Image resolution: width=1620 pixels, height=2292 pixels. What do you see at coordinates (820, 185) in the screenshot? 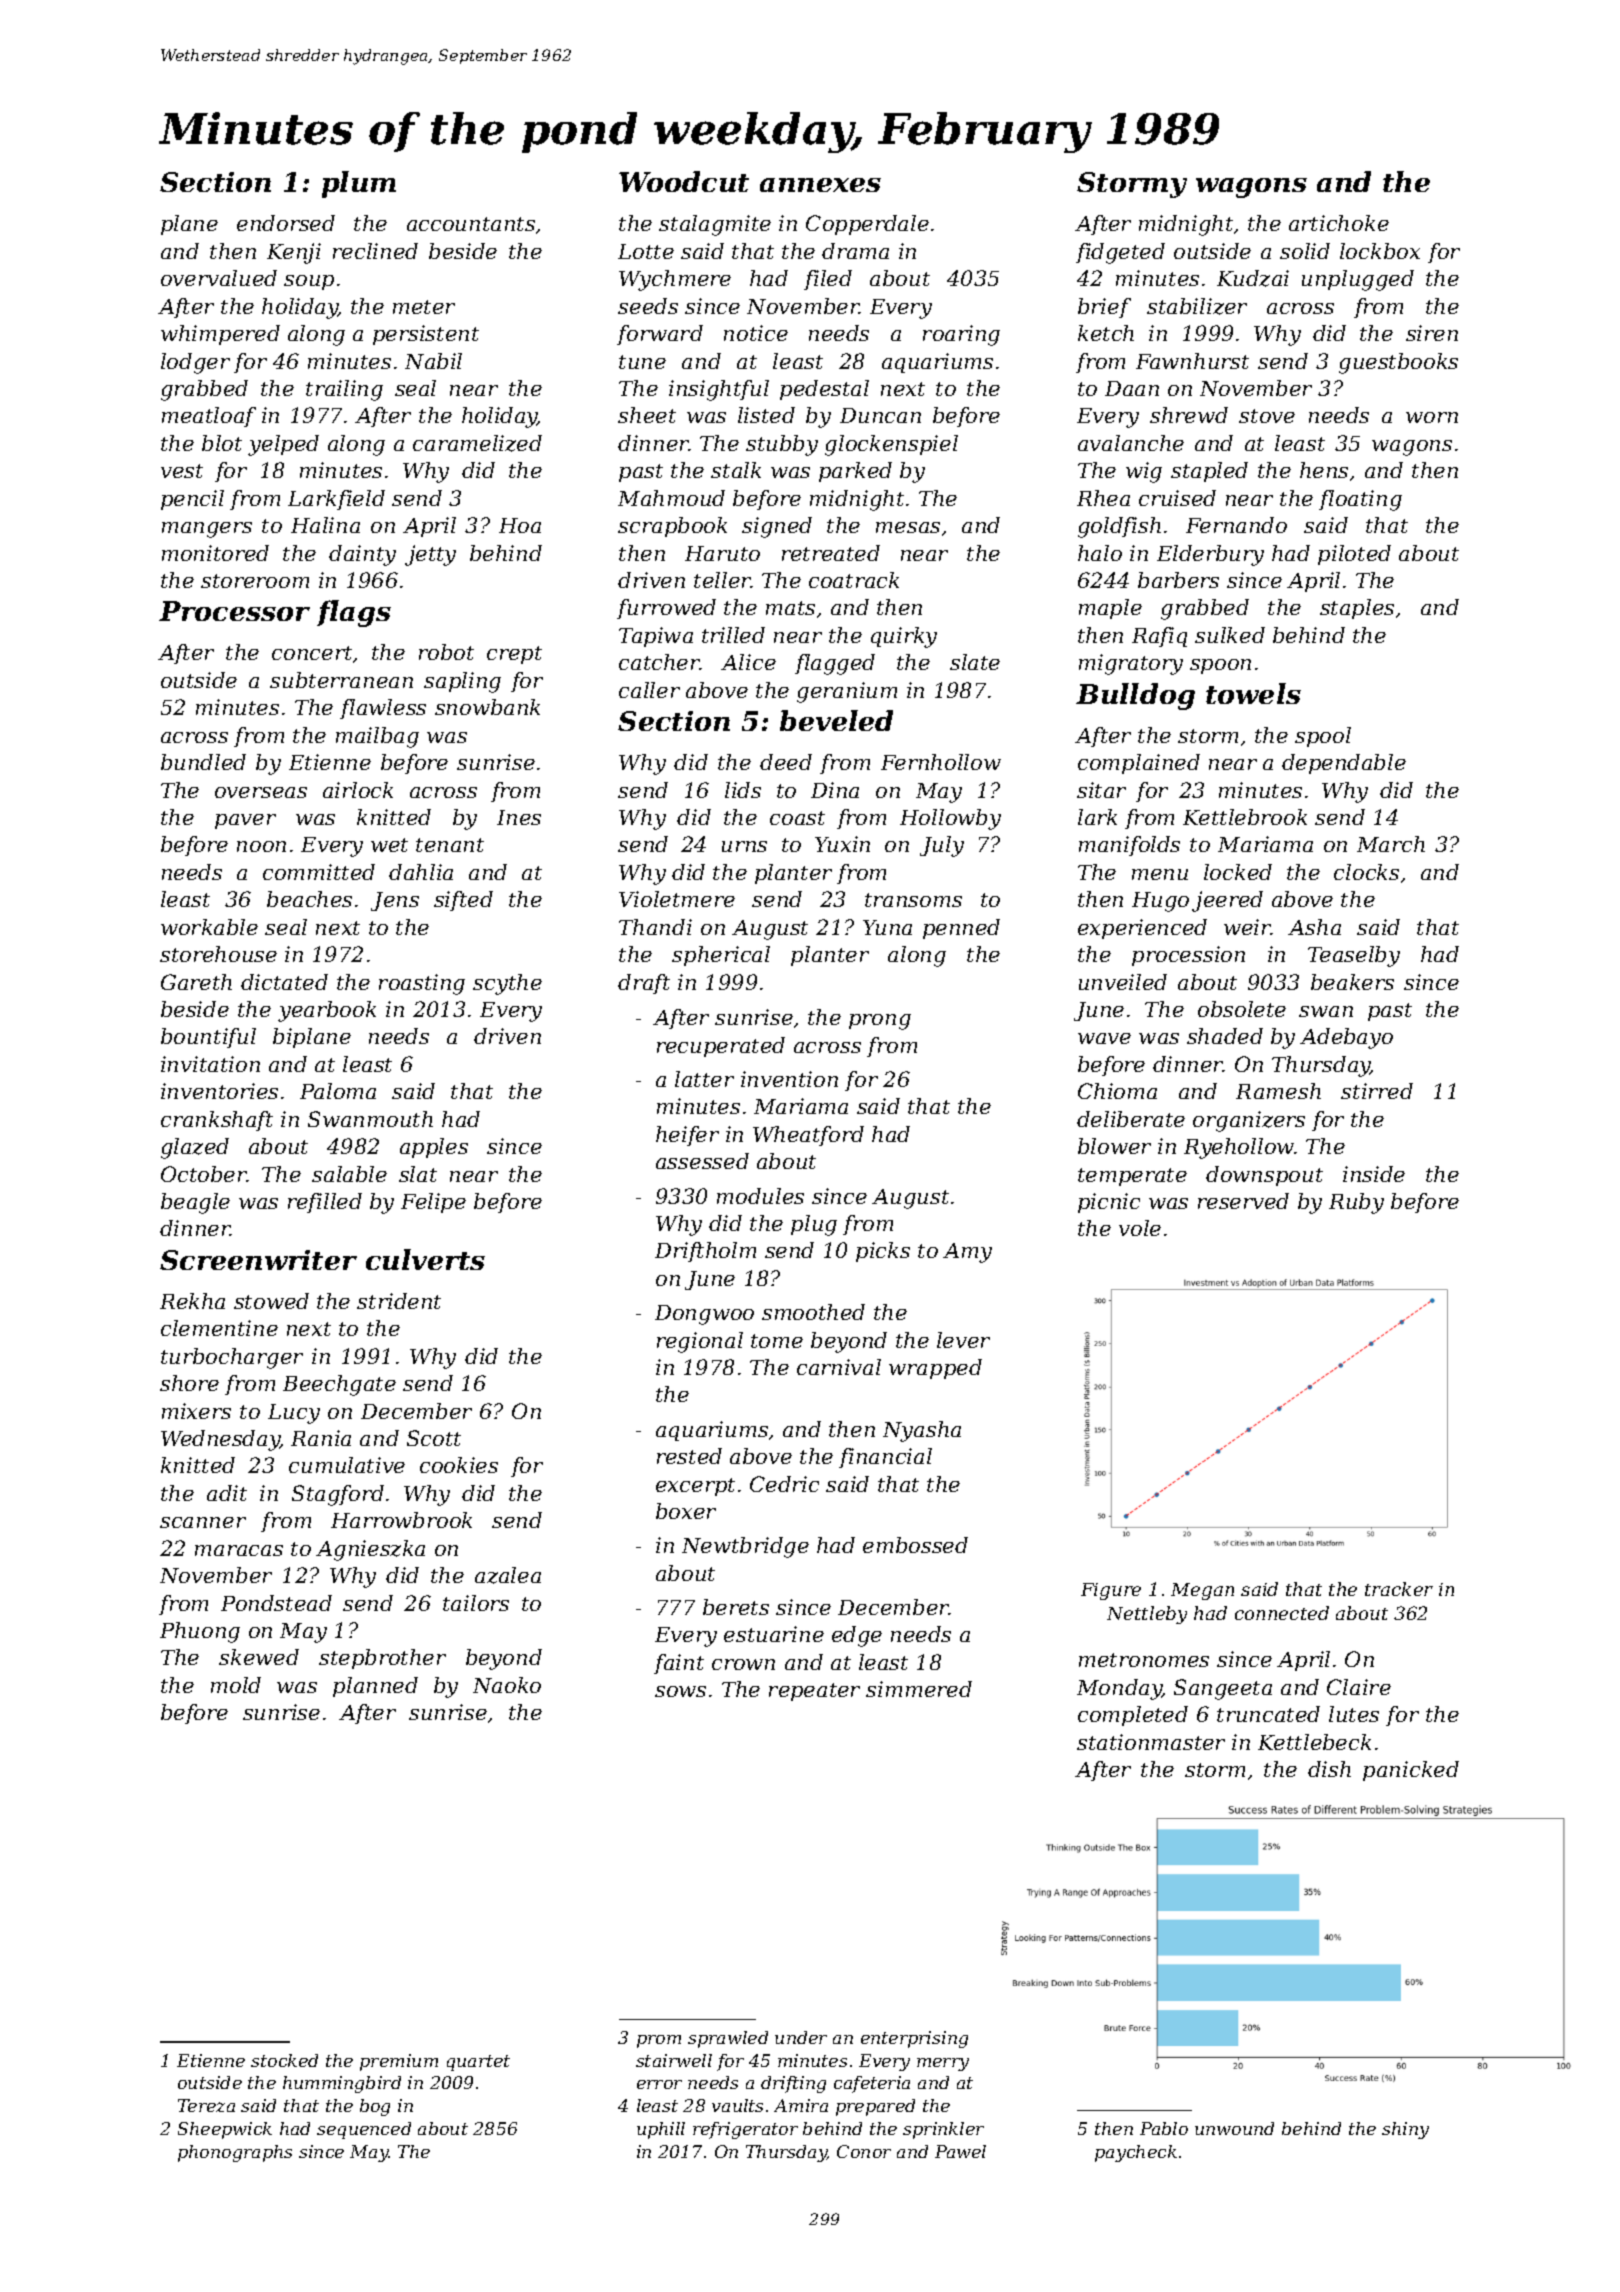
I see `annexes` at bounding box center [820, 185].
